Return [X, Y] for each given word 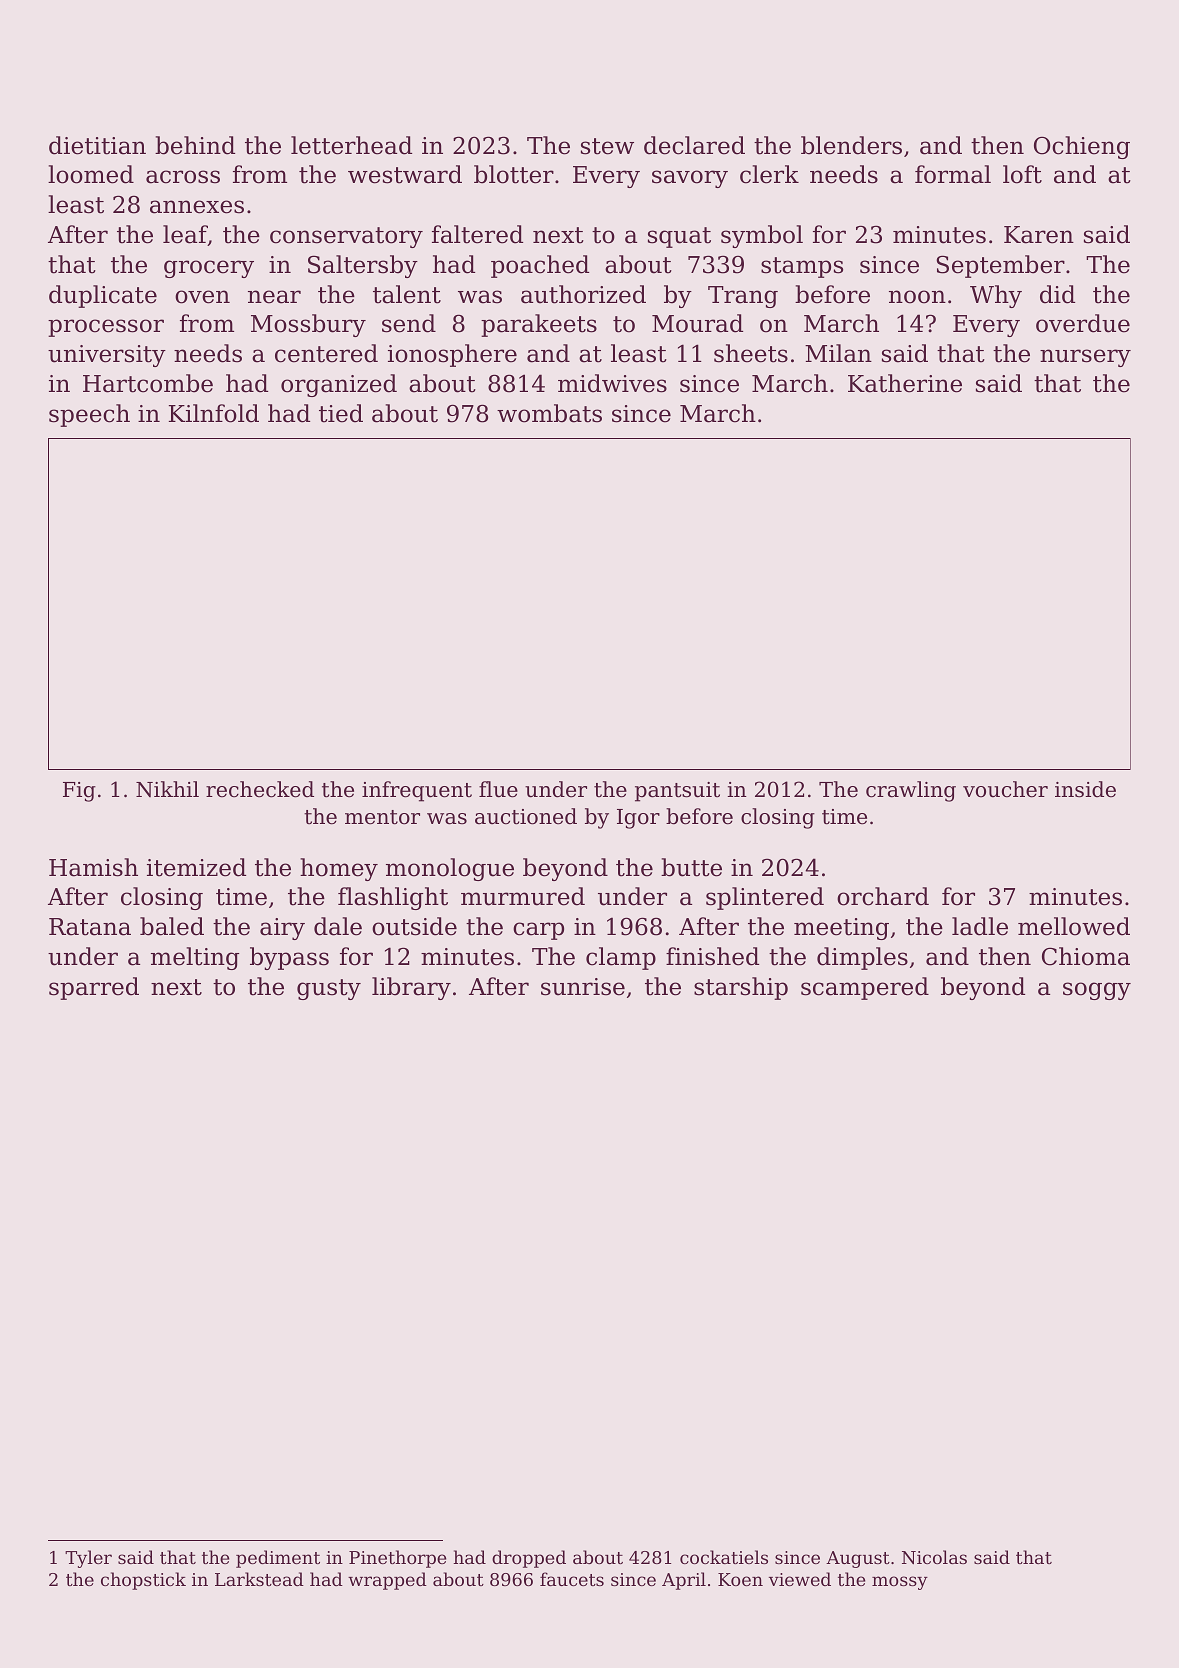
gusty [329, 989]
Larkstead [259, 1579]
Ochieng [1082, 147]
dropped [529, 1559]
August [858, 1559]
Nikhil [167, 789]
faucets [572, 1579]
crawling [911, 791]
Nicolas [934, 1557]
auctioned [526, 816]
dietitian [97, 145]
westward [405, 174]
